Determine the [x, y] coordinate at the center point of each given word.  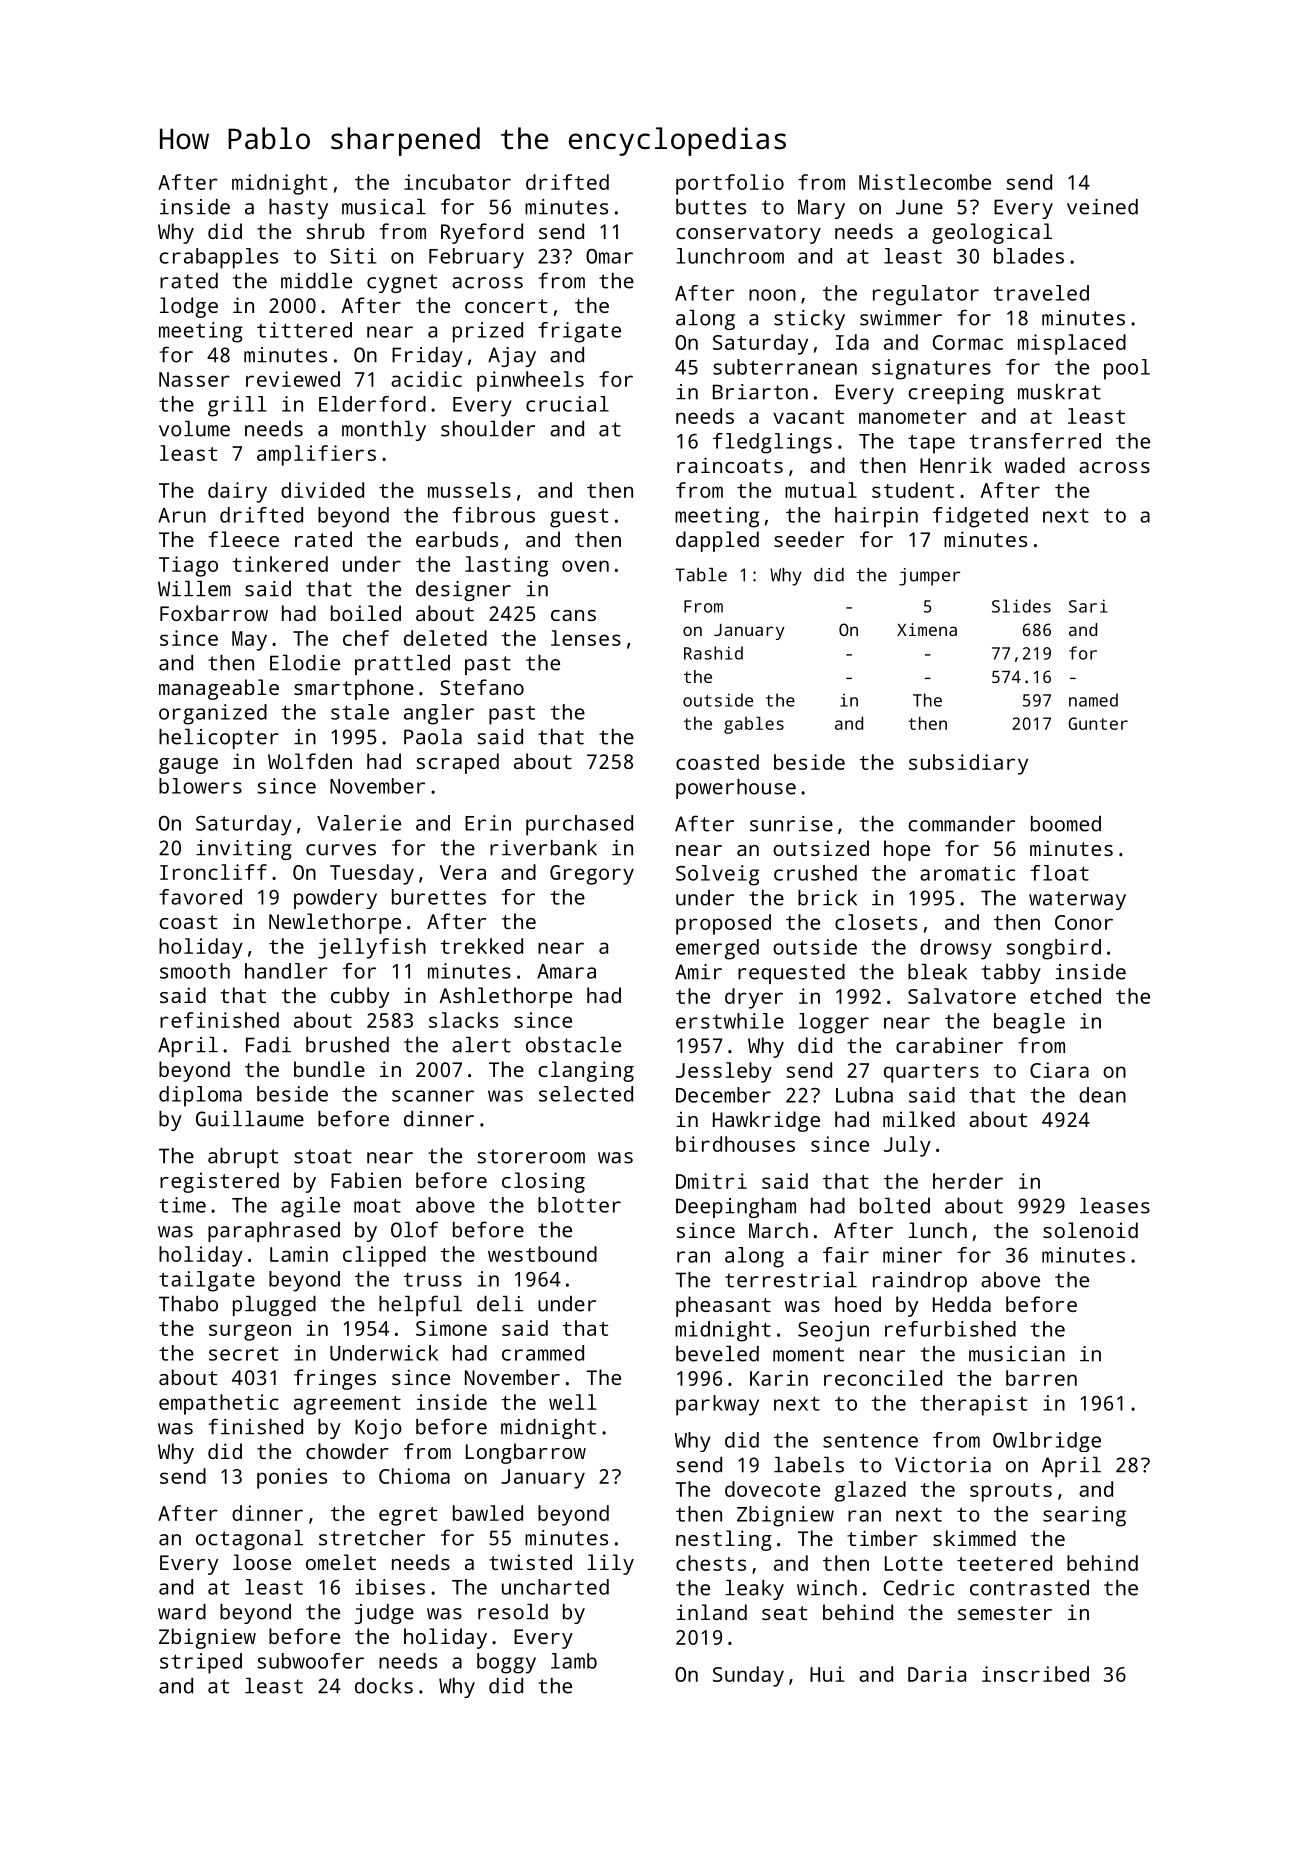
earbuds [457, 539]
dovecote [772, 1489]
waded [1035, 465]
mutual [821, 490]
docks [384, 1686]
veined [1102, 207]
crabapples [218, 258]
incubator [457, 182]
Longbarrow [526, 1453]
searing [1084, 1516]
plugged [274, 1306]
